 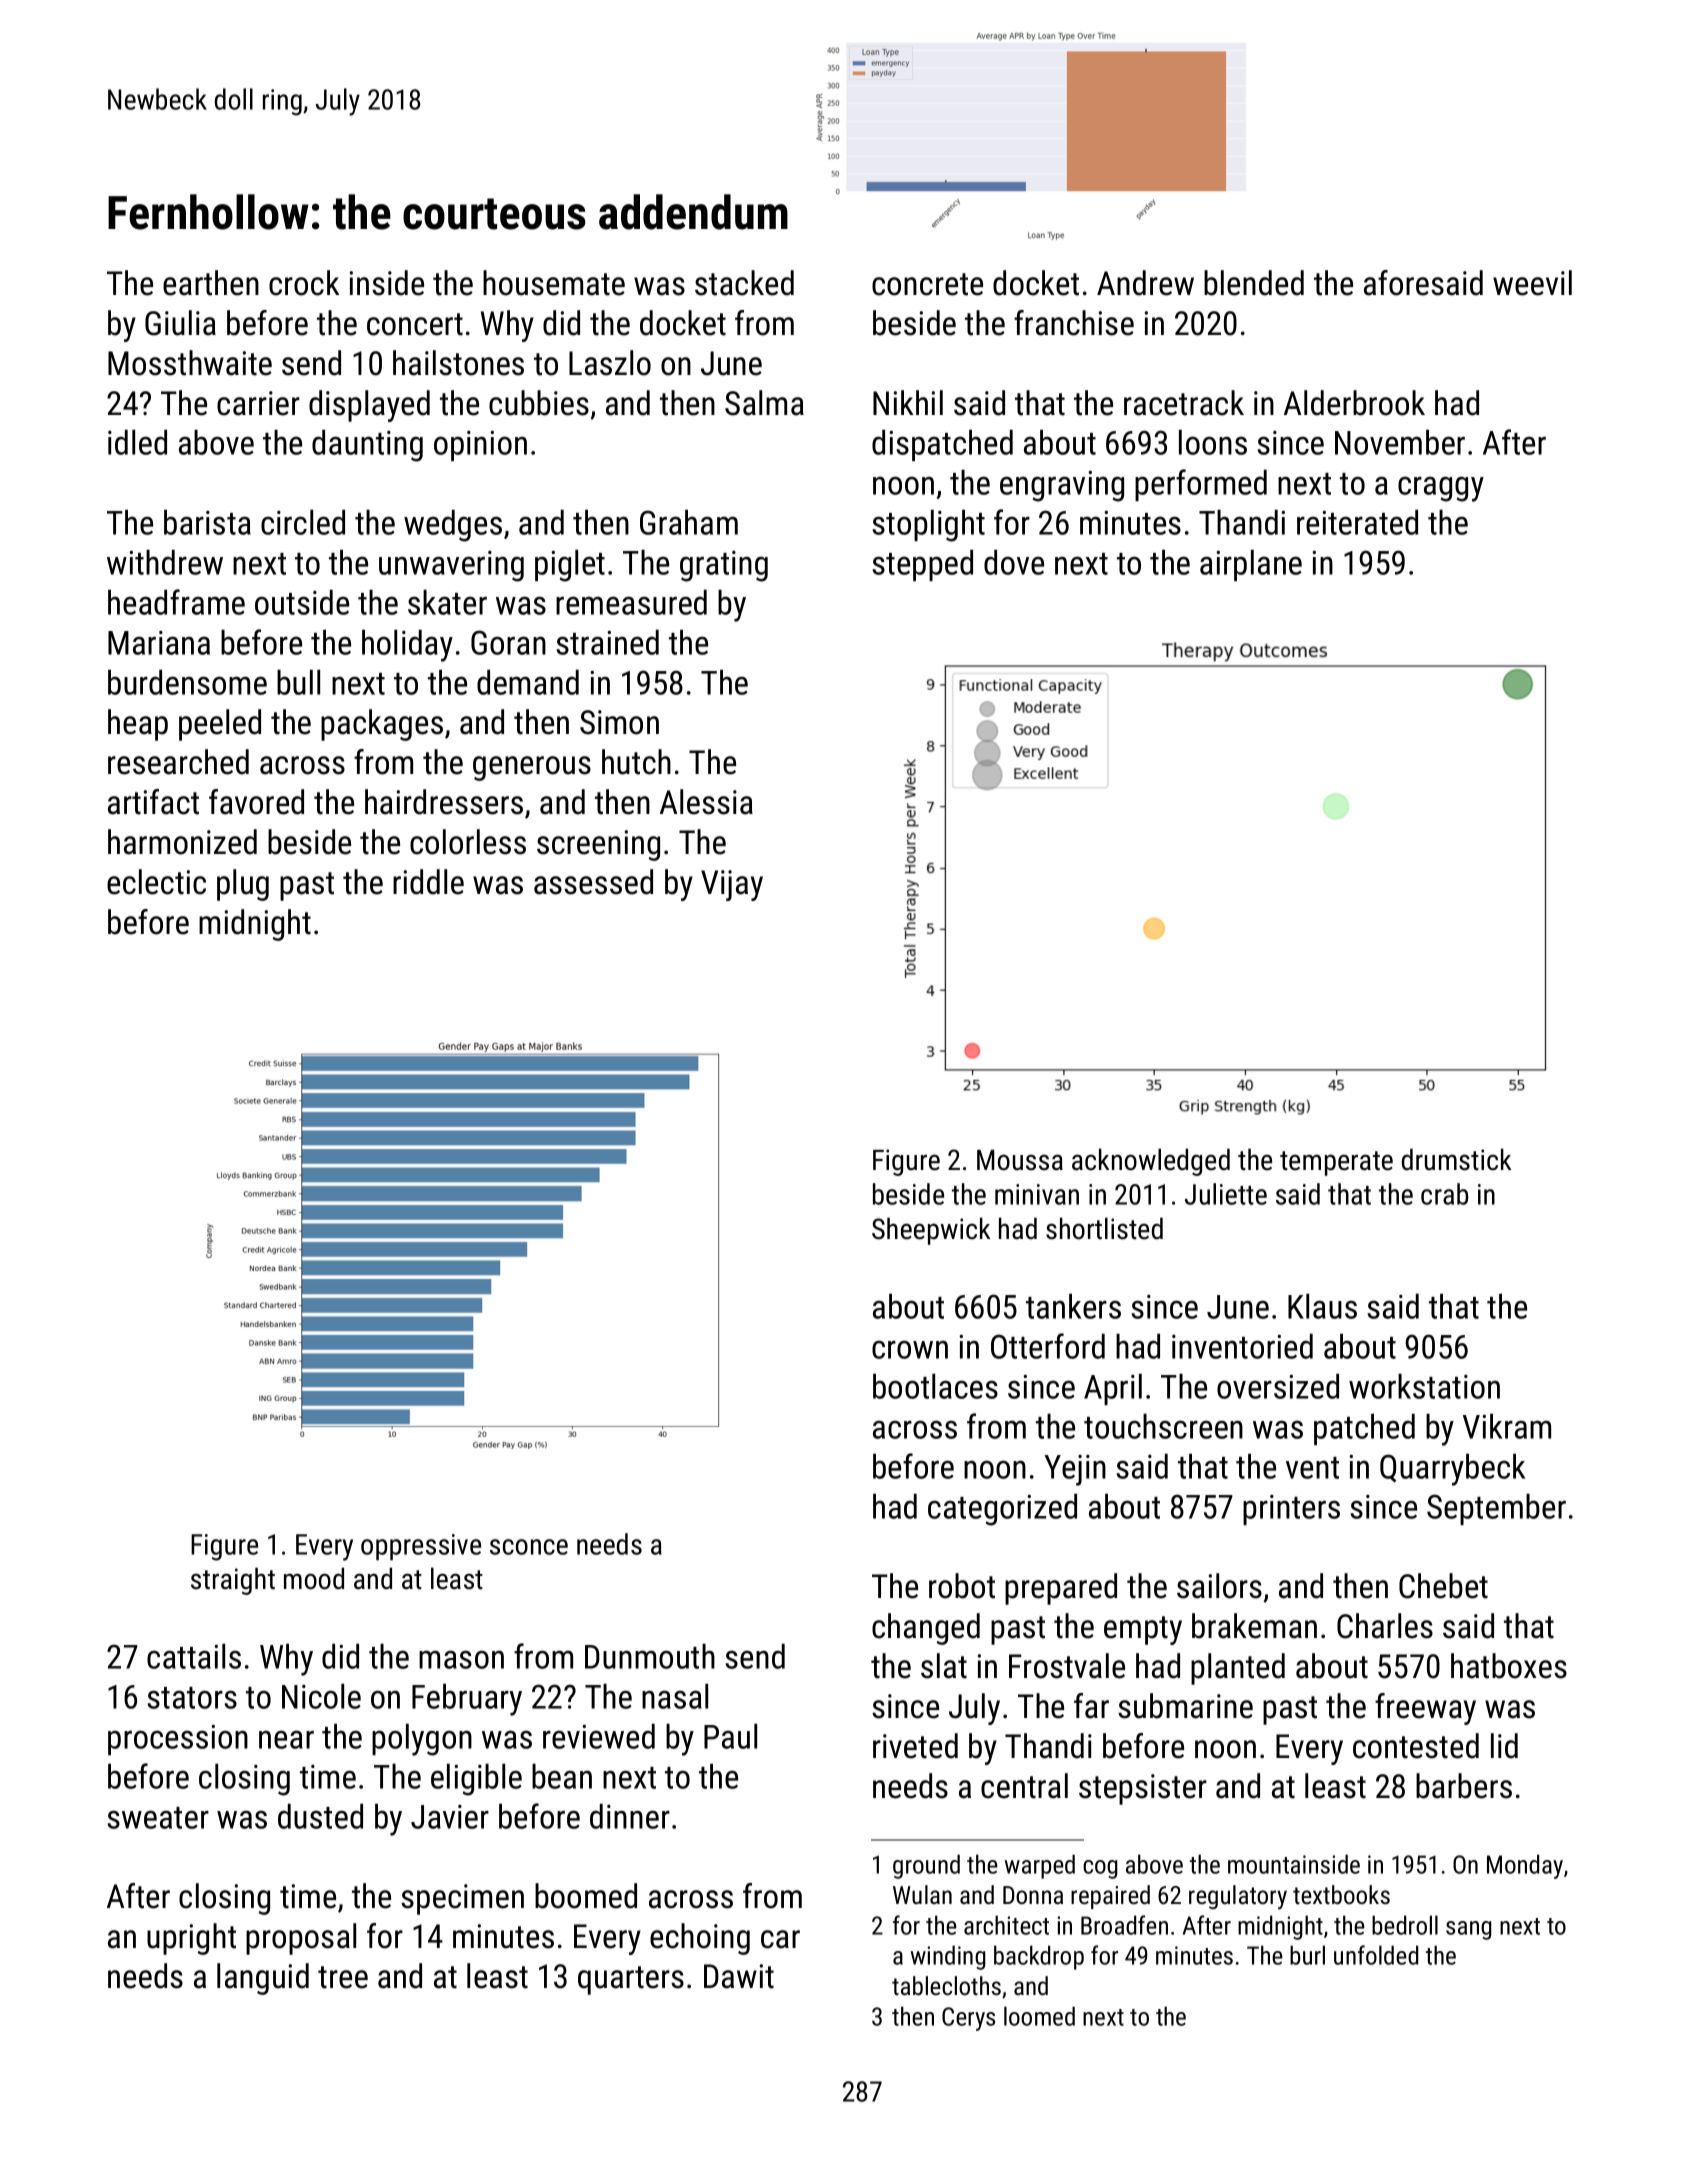 What do you see at coordinates (724, 566) in the screenshot?
I see `grating` at bounding box center [724, 566].
